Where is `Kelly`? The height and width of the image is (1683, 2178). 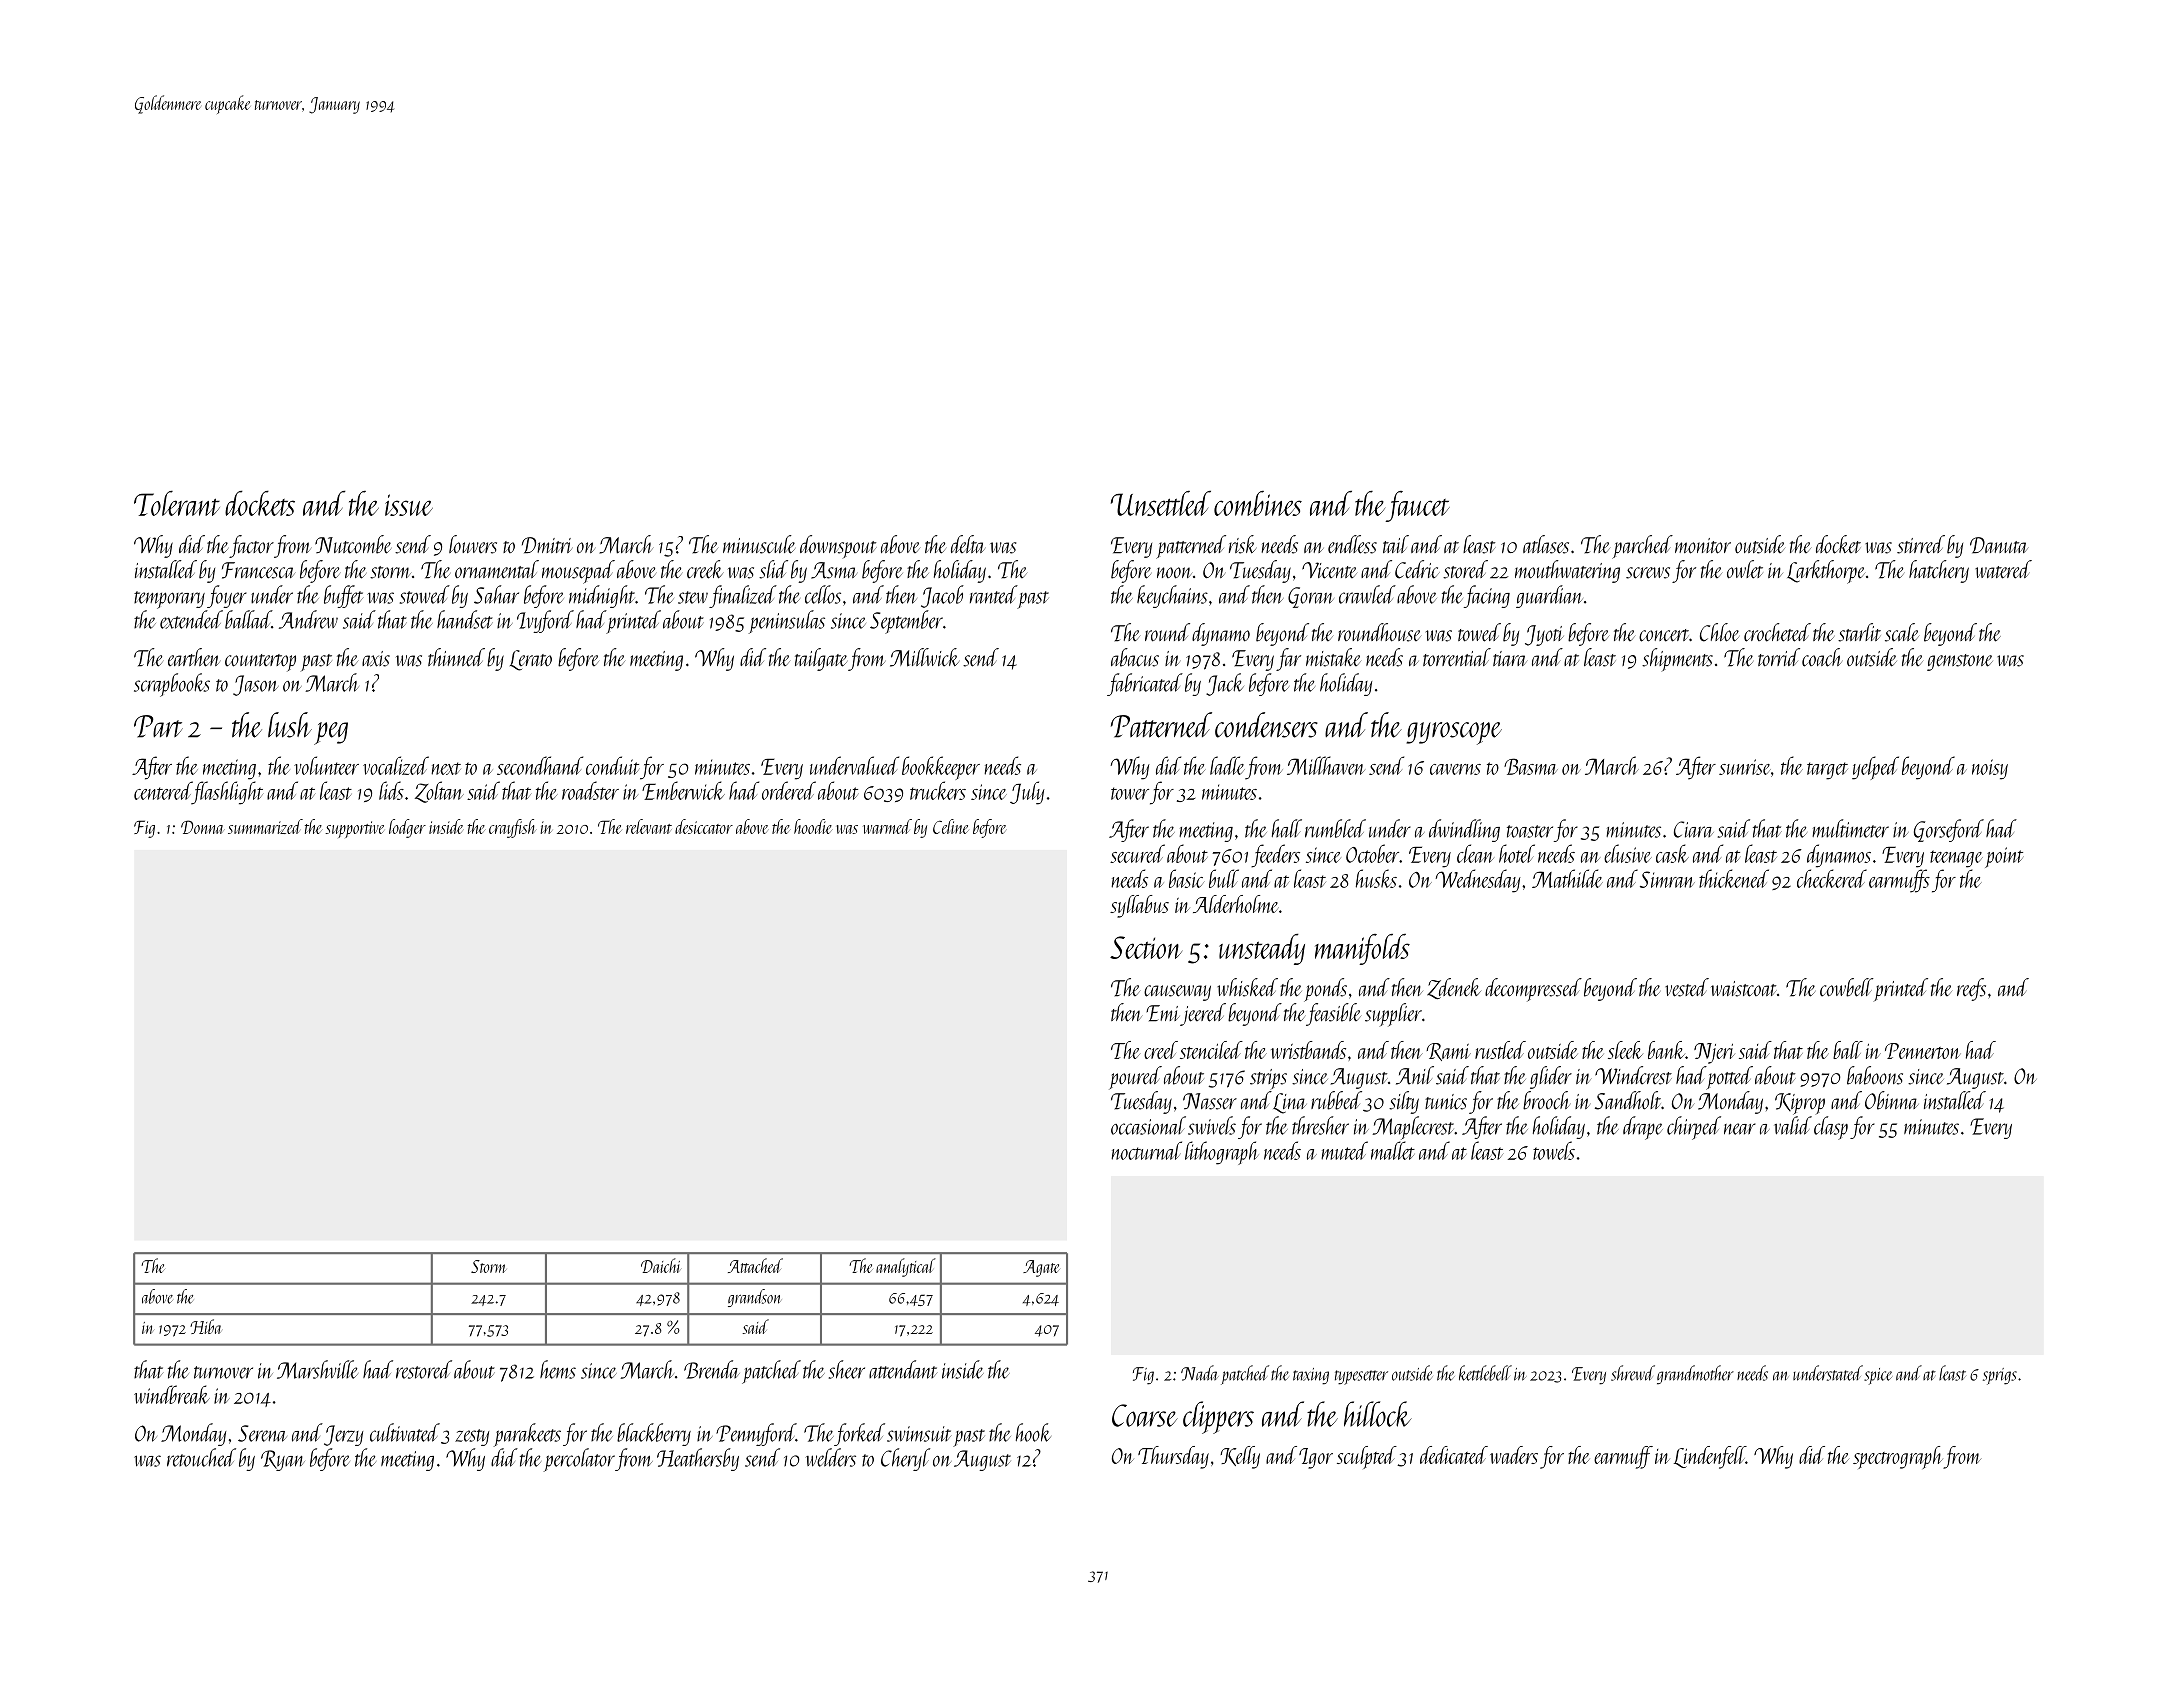 Kelly is located at coordinates (1240, 1457).
